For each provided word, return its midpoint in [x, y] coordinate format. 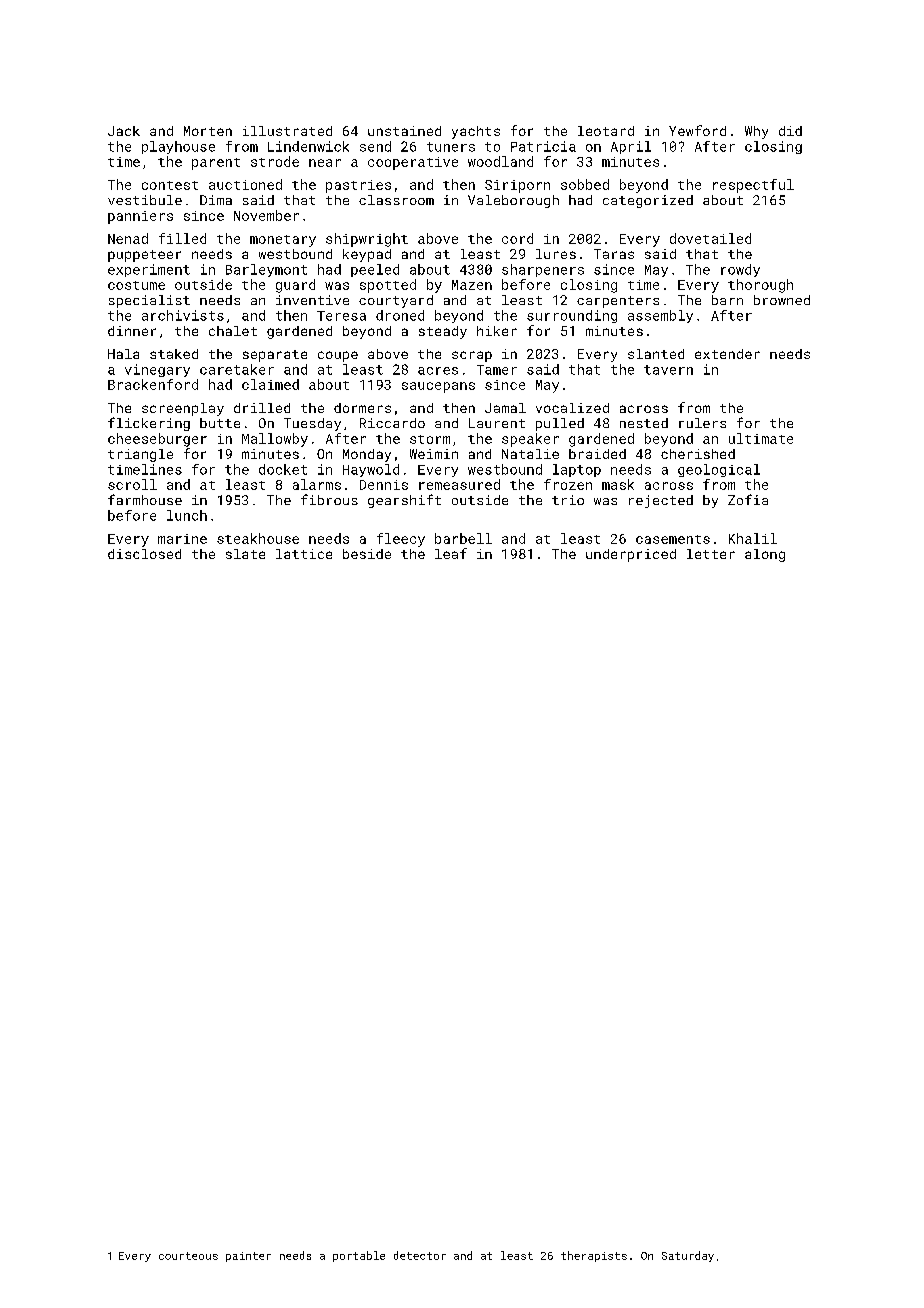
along [765, 555]
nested [644, 423]
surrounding [572, 316]
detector [420, 1255]
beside [367, 554]
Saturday [688, 1256]
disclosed [144, 554]
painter [248, 1257]
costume [136, 285]
